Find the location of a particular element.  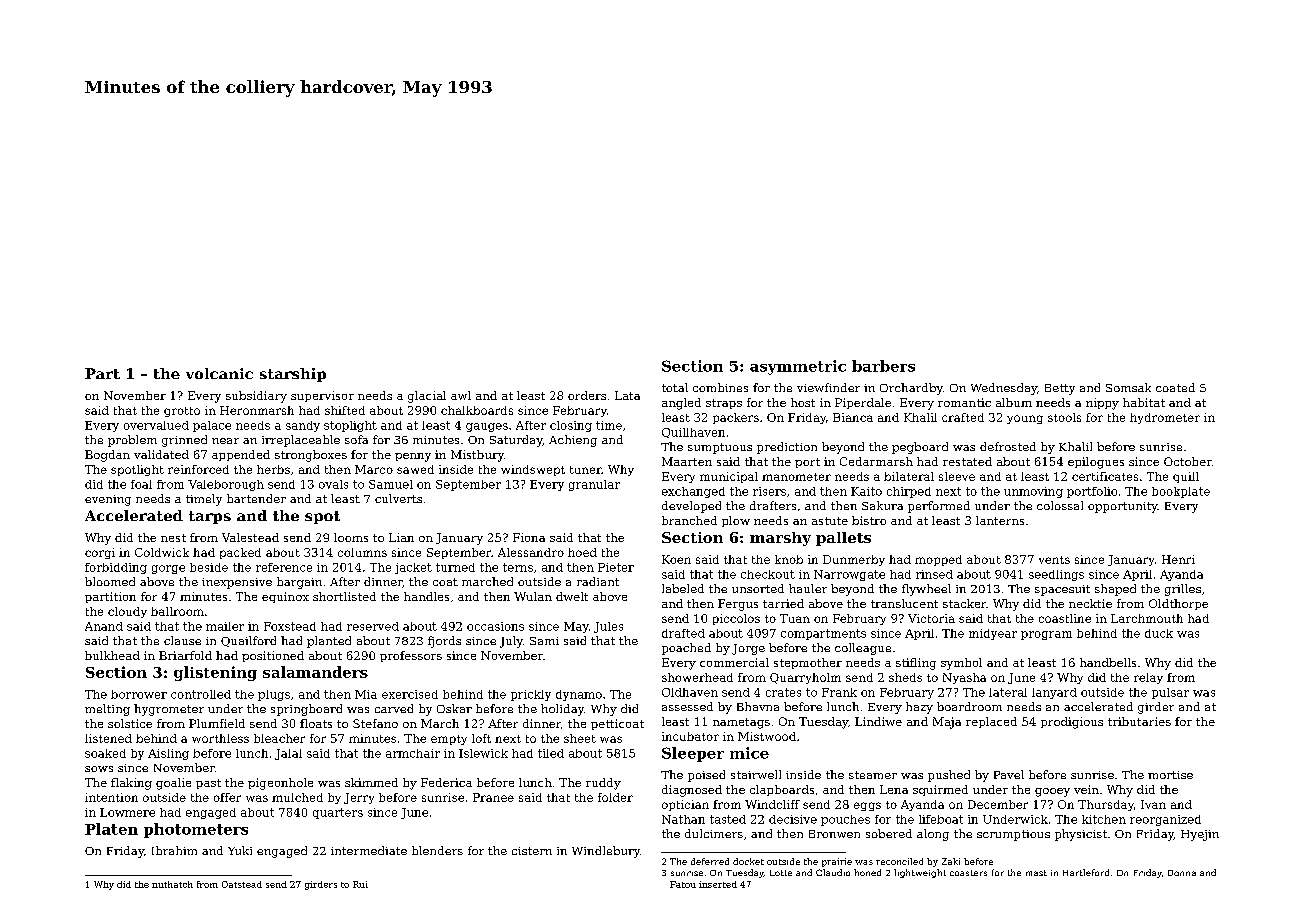

awl is located at coordinates (461, 395).
